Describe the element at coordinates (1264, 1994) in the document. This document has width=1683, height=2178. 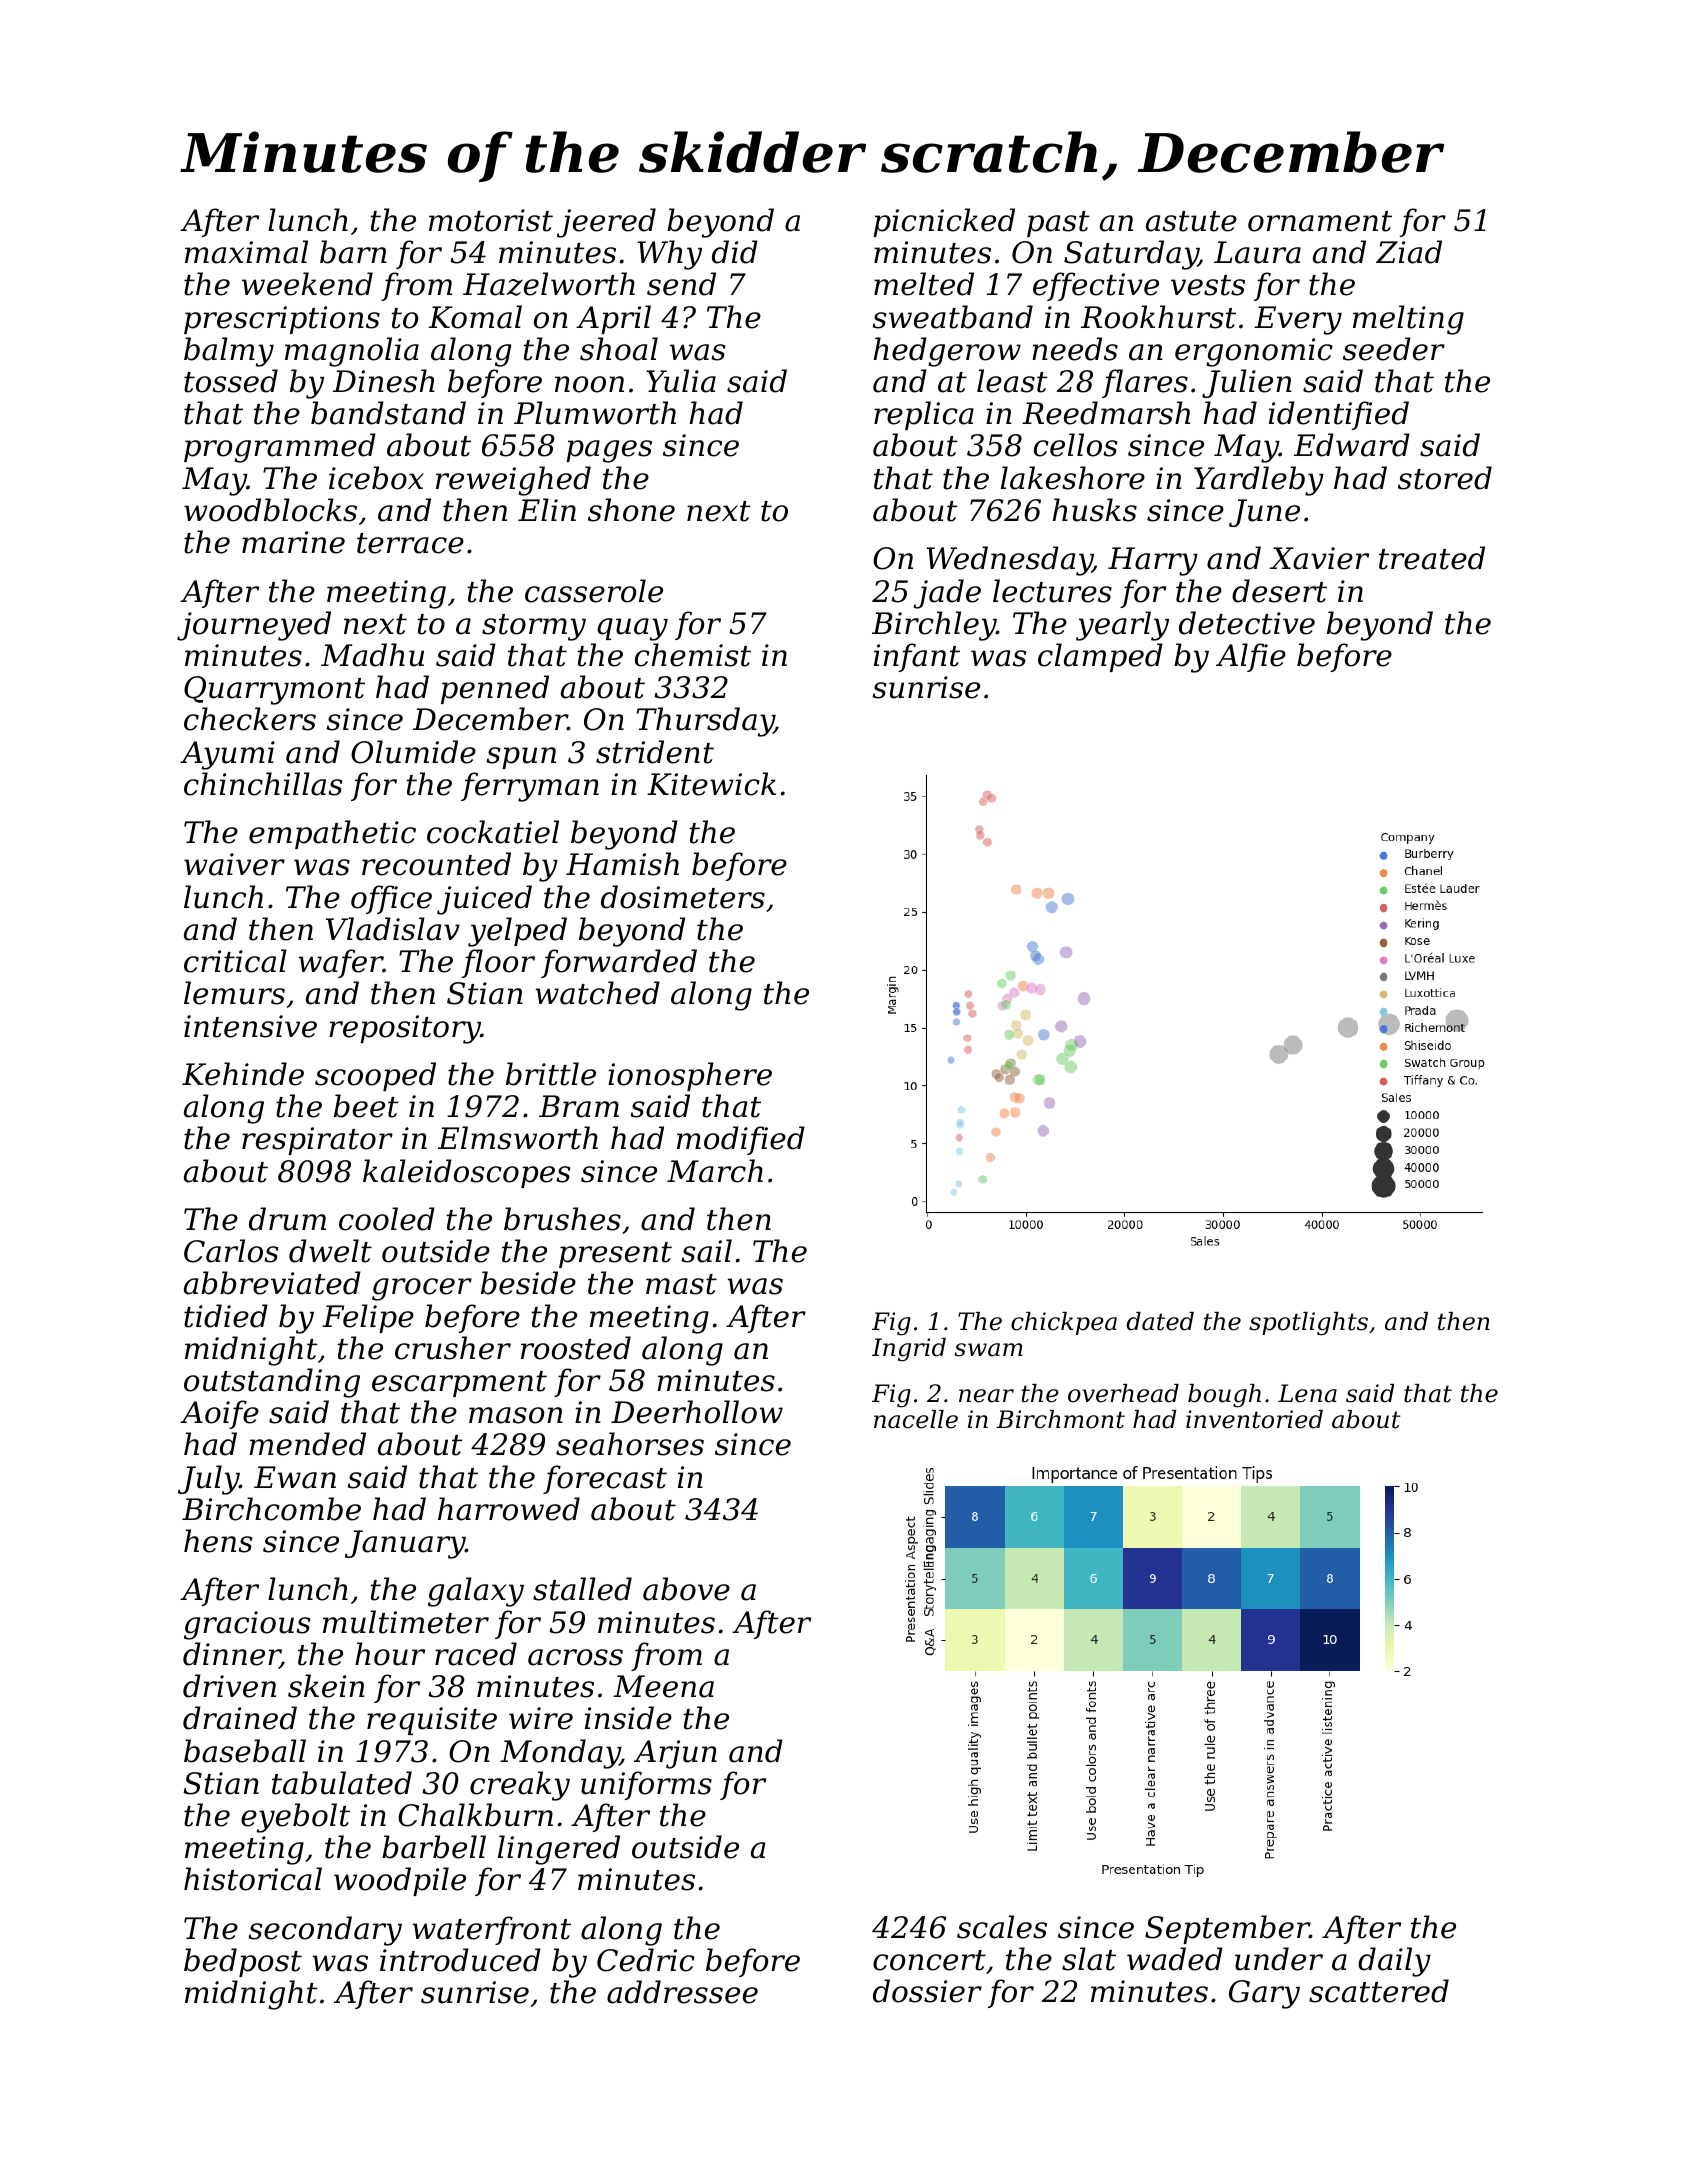
I see `Gary` at that location.
